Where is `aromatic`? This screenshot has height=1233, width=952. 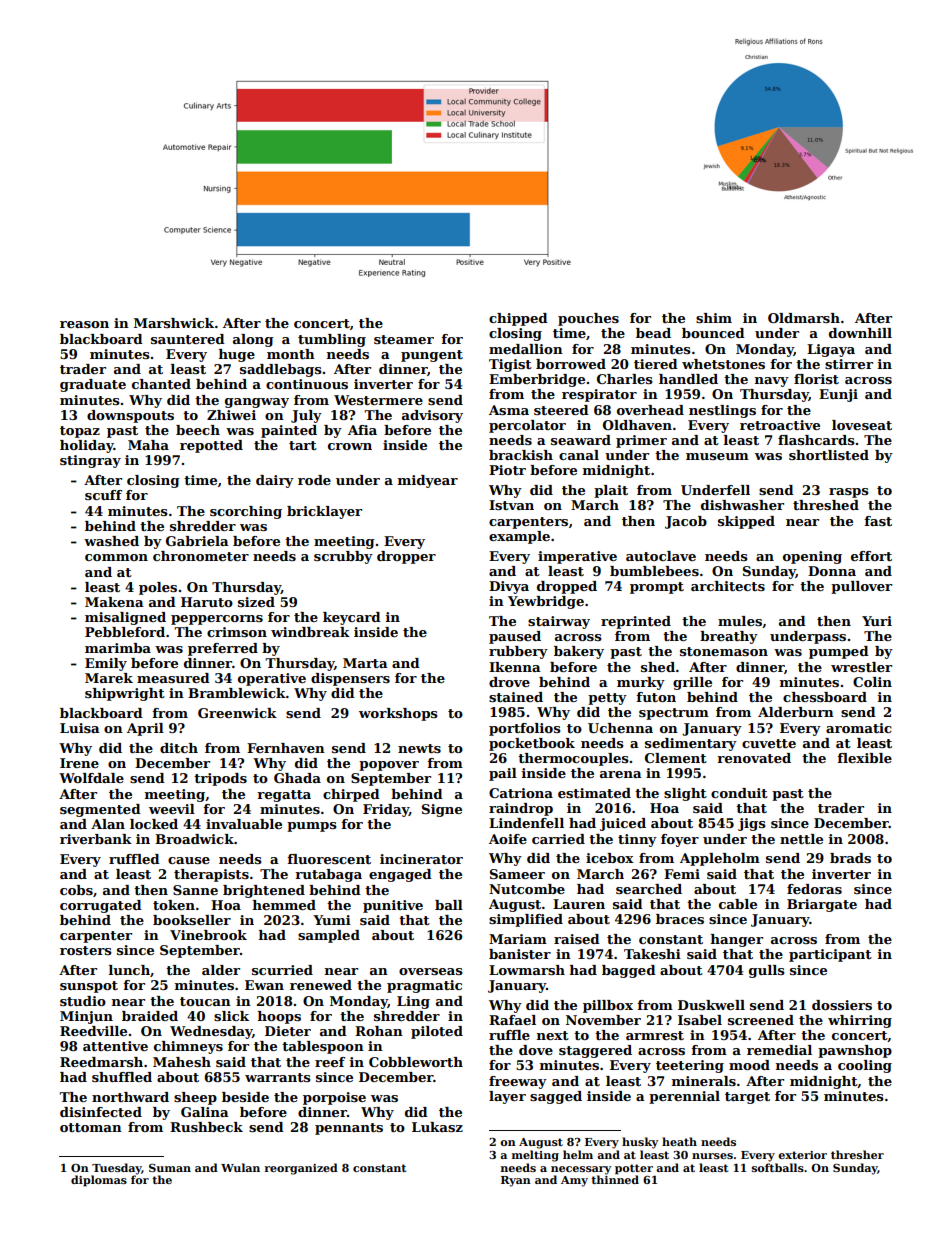
aromatic is located at coordinates (859, 728).
